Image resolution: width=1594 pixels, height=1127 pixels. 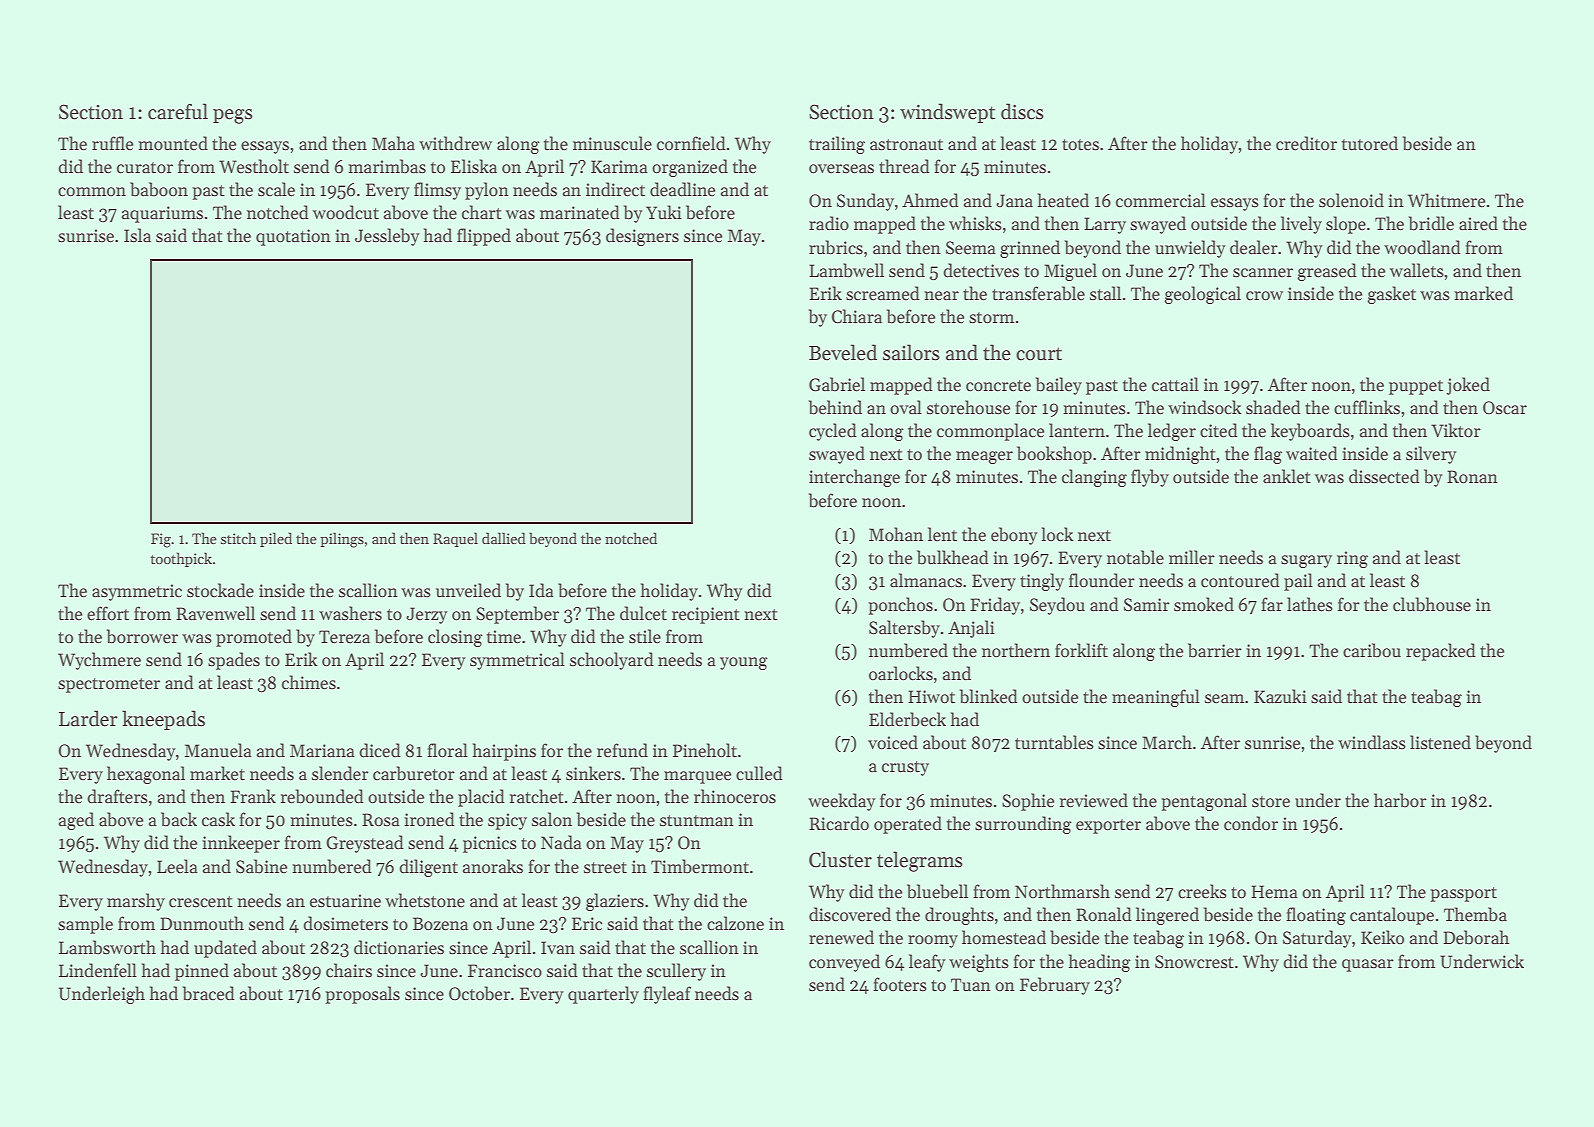 What do you see at coordinates (947, 113) in the page?
I see `windswept` at bounding box center [947, 113].
